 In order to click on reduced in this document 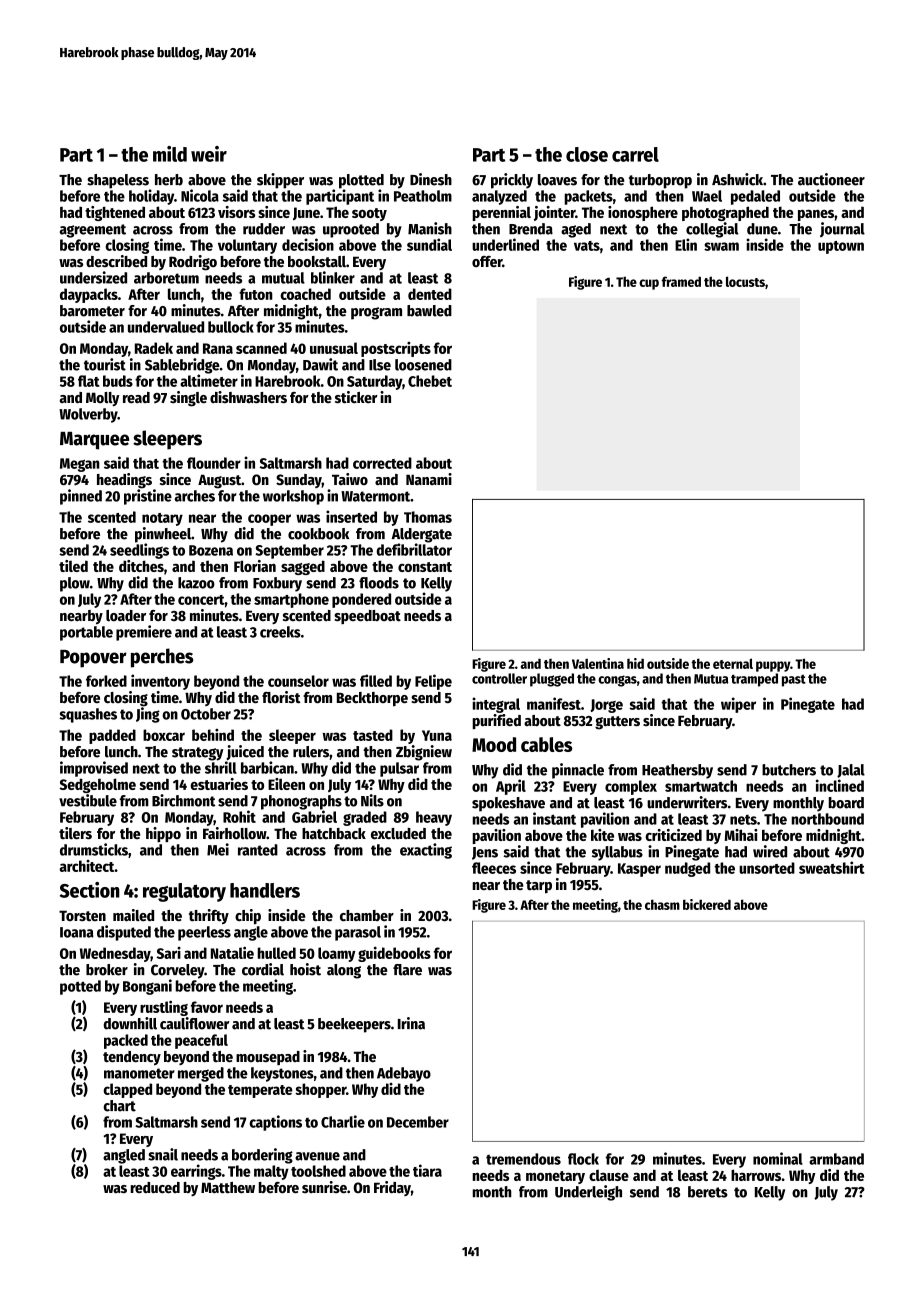, I will do `click(155, 1187)`.
